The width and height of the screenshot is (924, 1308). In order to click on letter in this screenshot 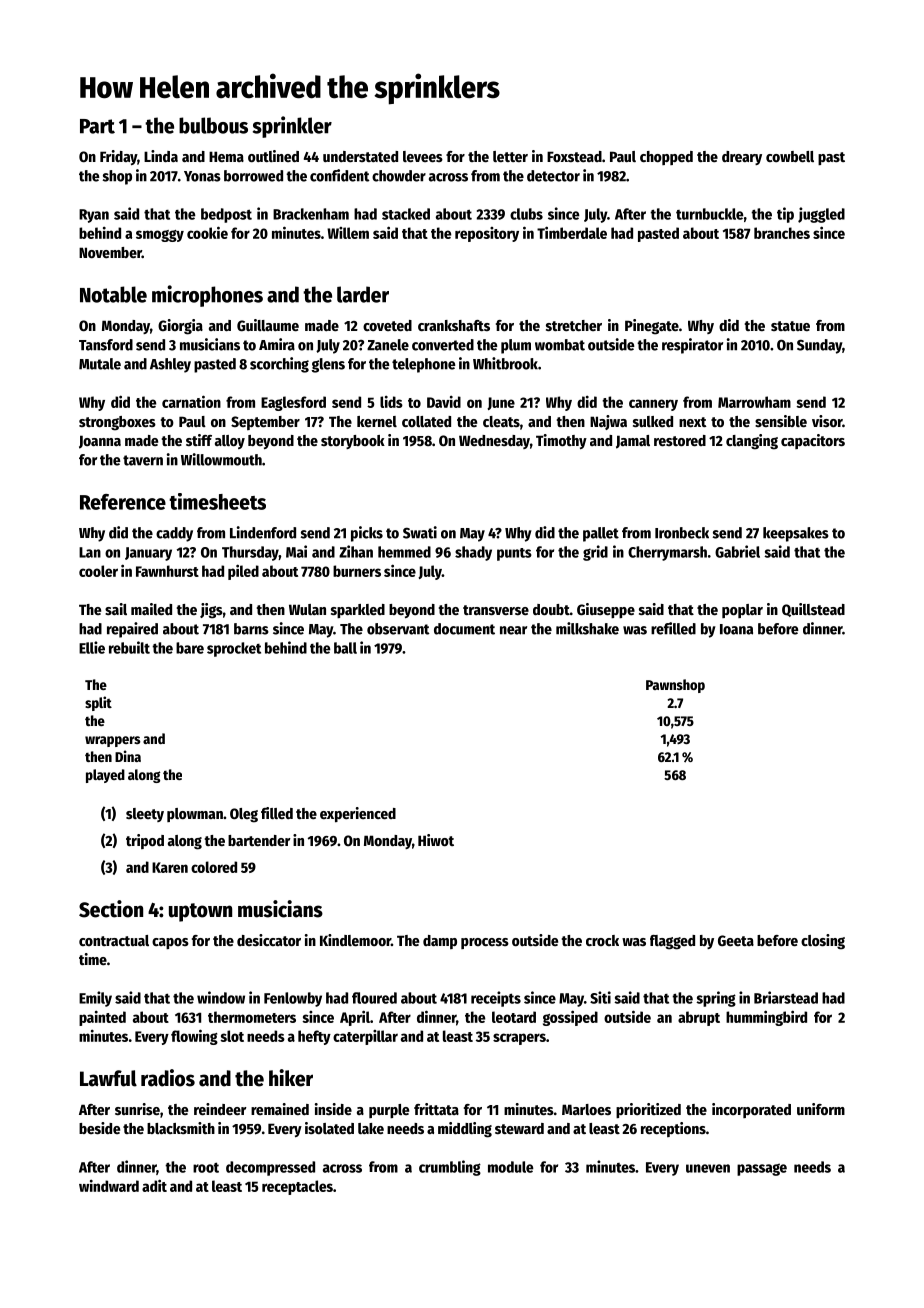, I will do `click(510, 156)`.
